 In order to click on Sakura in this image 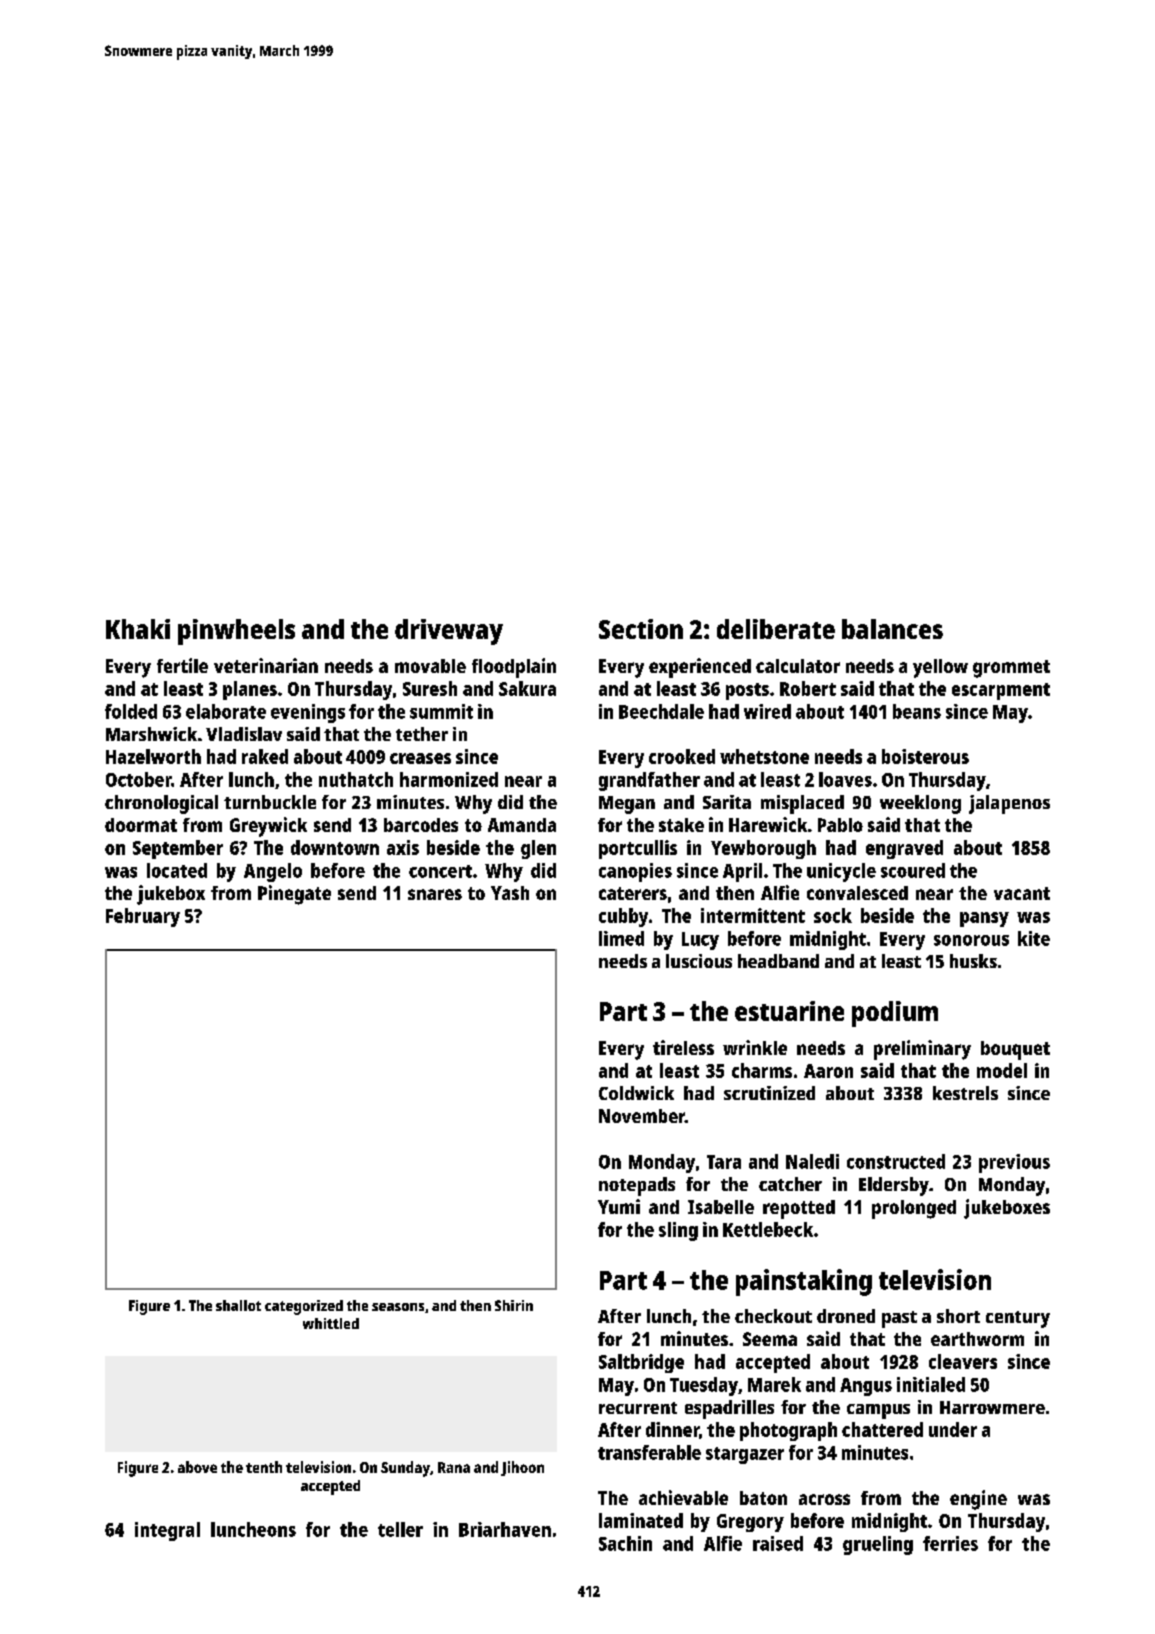, I will do `click(527, 688)`.
